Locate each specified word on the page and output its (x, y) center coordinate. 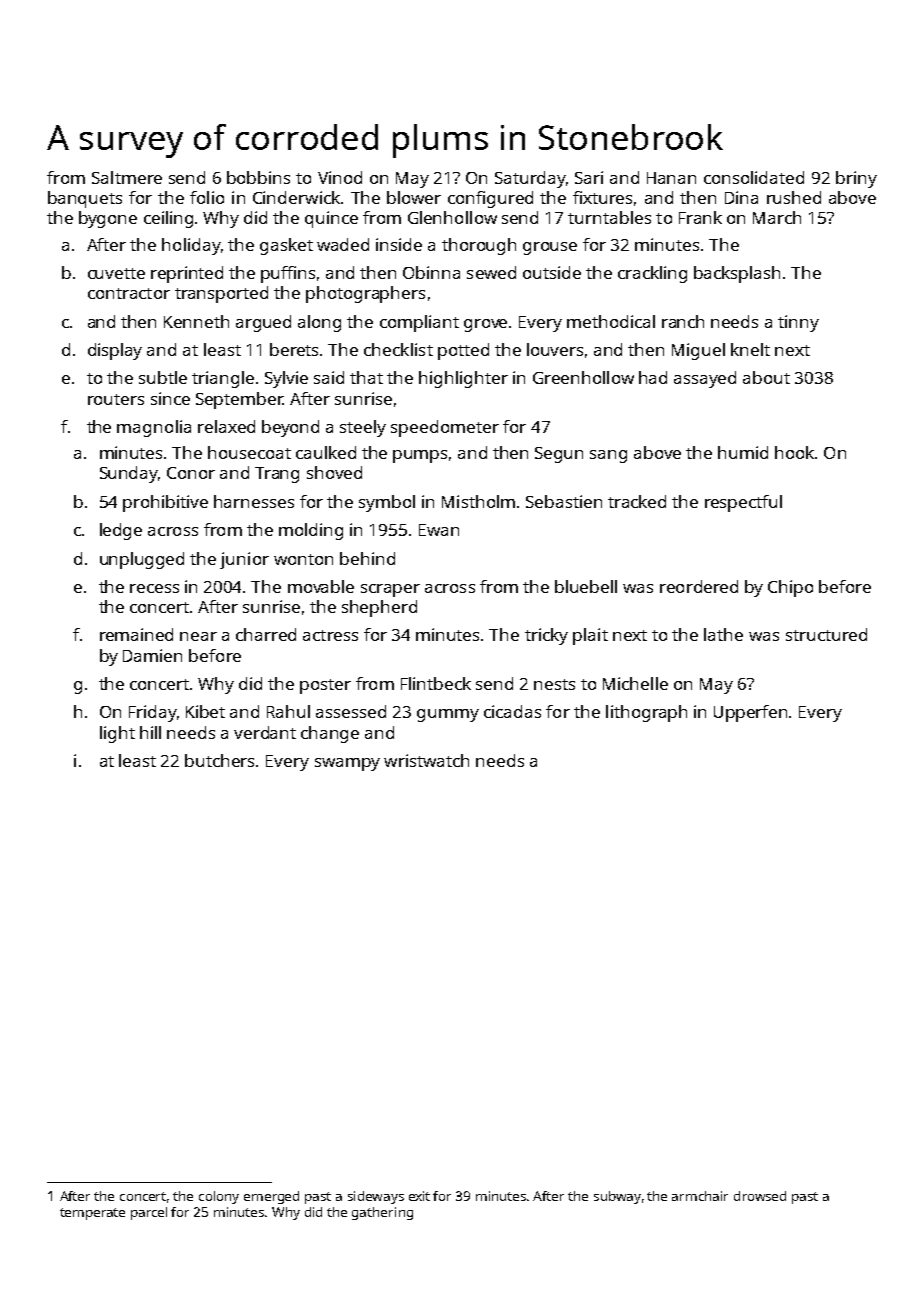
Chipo (790, 588)
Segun (559, 455)
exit (419, 1196)
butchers (221, 760)
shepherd (379, 608)
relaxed (226, 426)
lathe (723, 634)
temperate (92, 1214)
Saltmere (127, 177)
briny (856, 179)
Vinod (340, 177)
